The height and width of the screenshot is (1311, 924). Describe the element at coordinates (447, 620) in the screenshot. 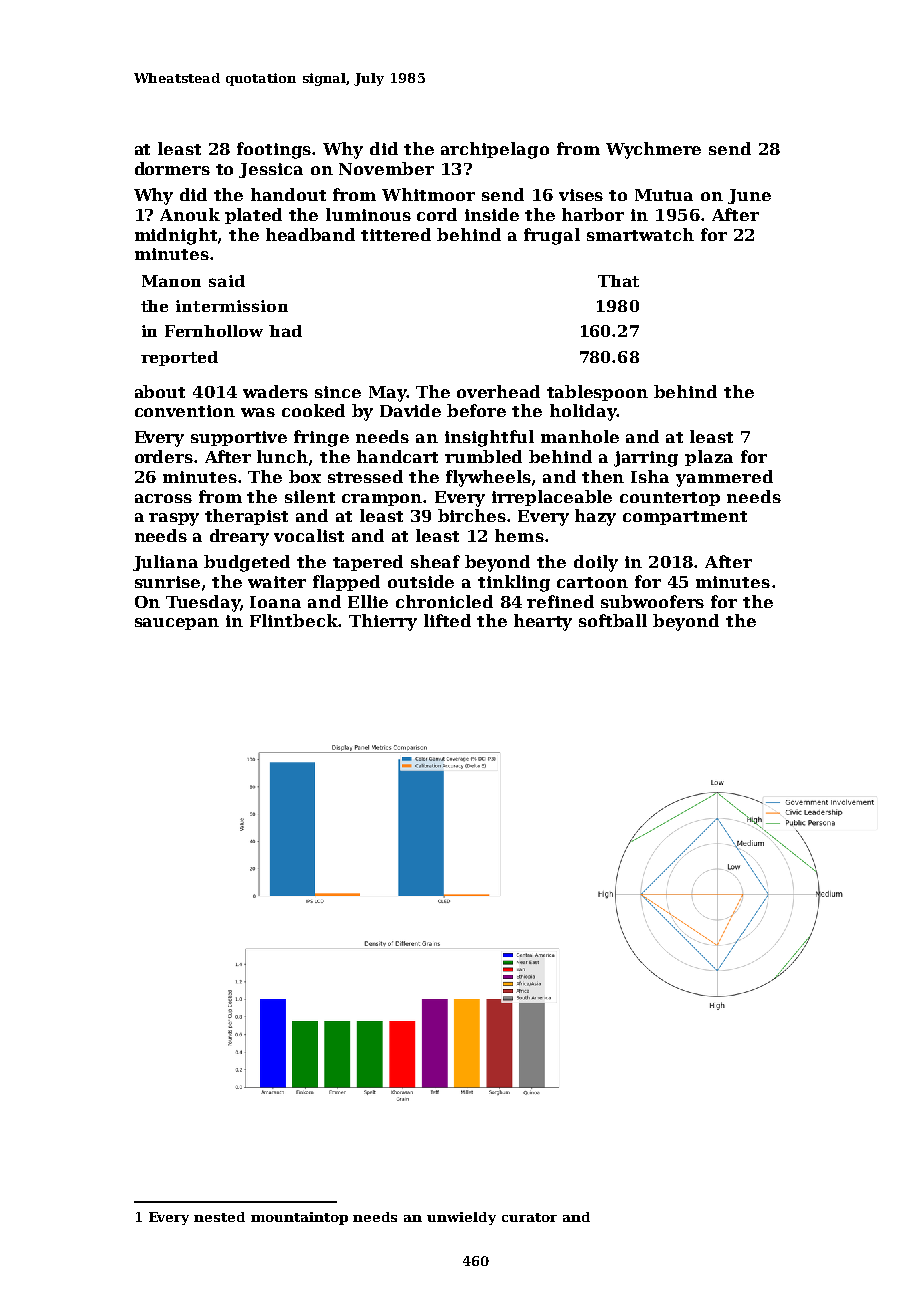

I see `lifted` at that location.
